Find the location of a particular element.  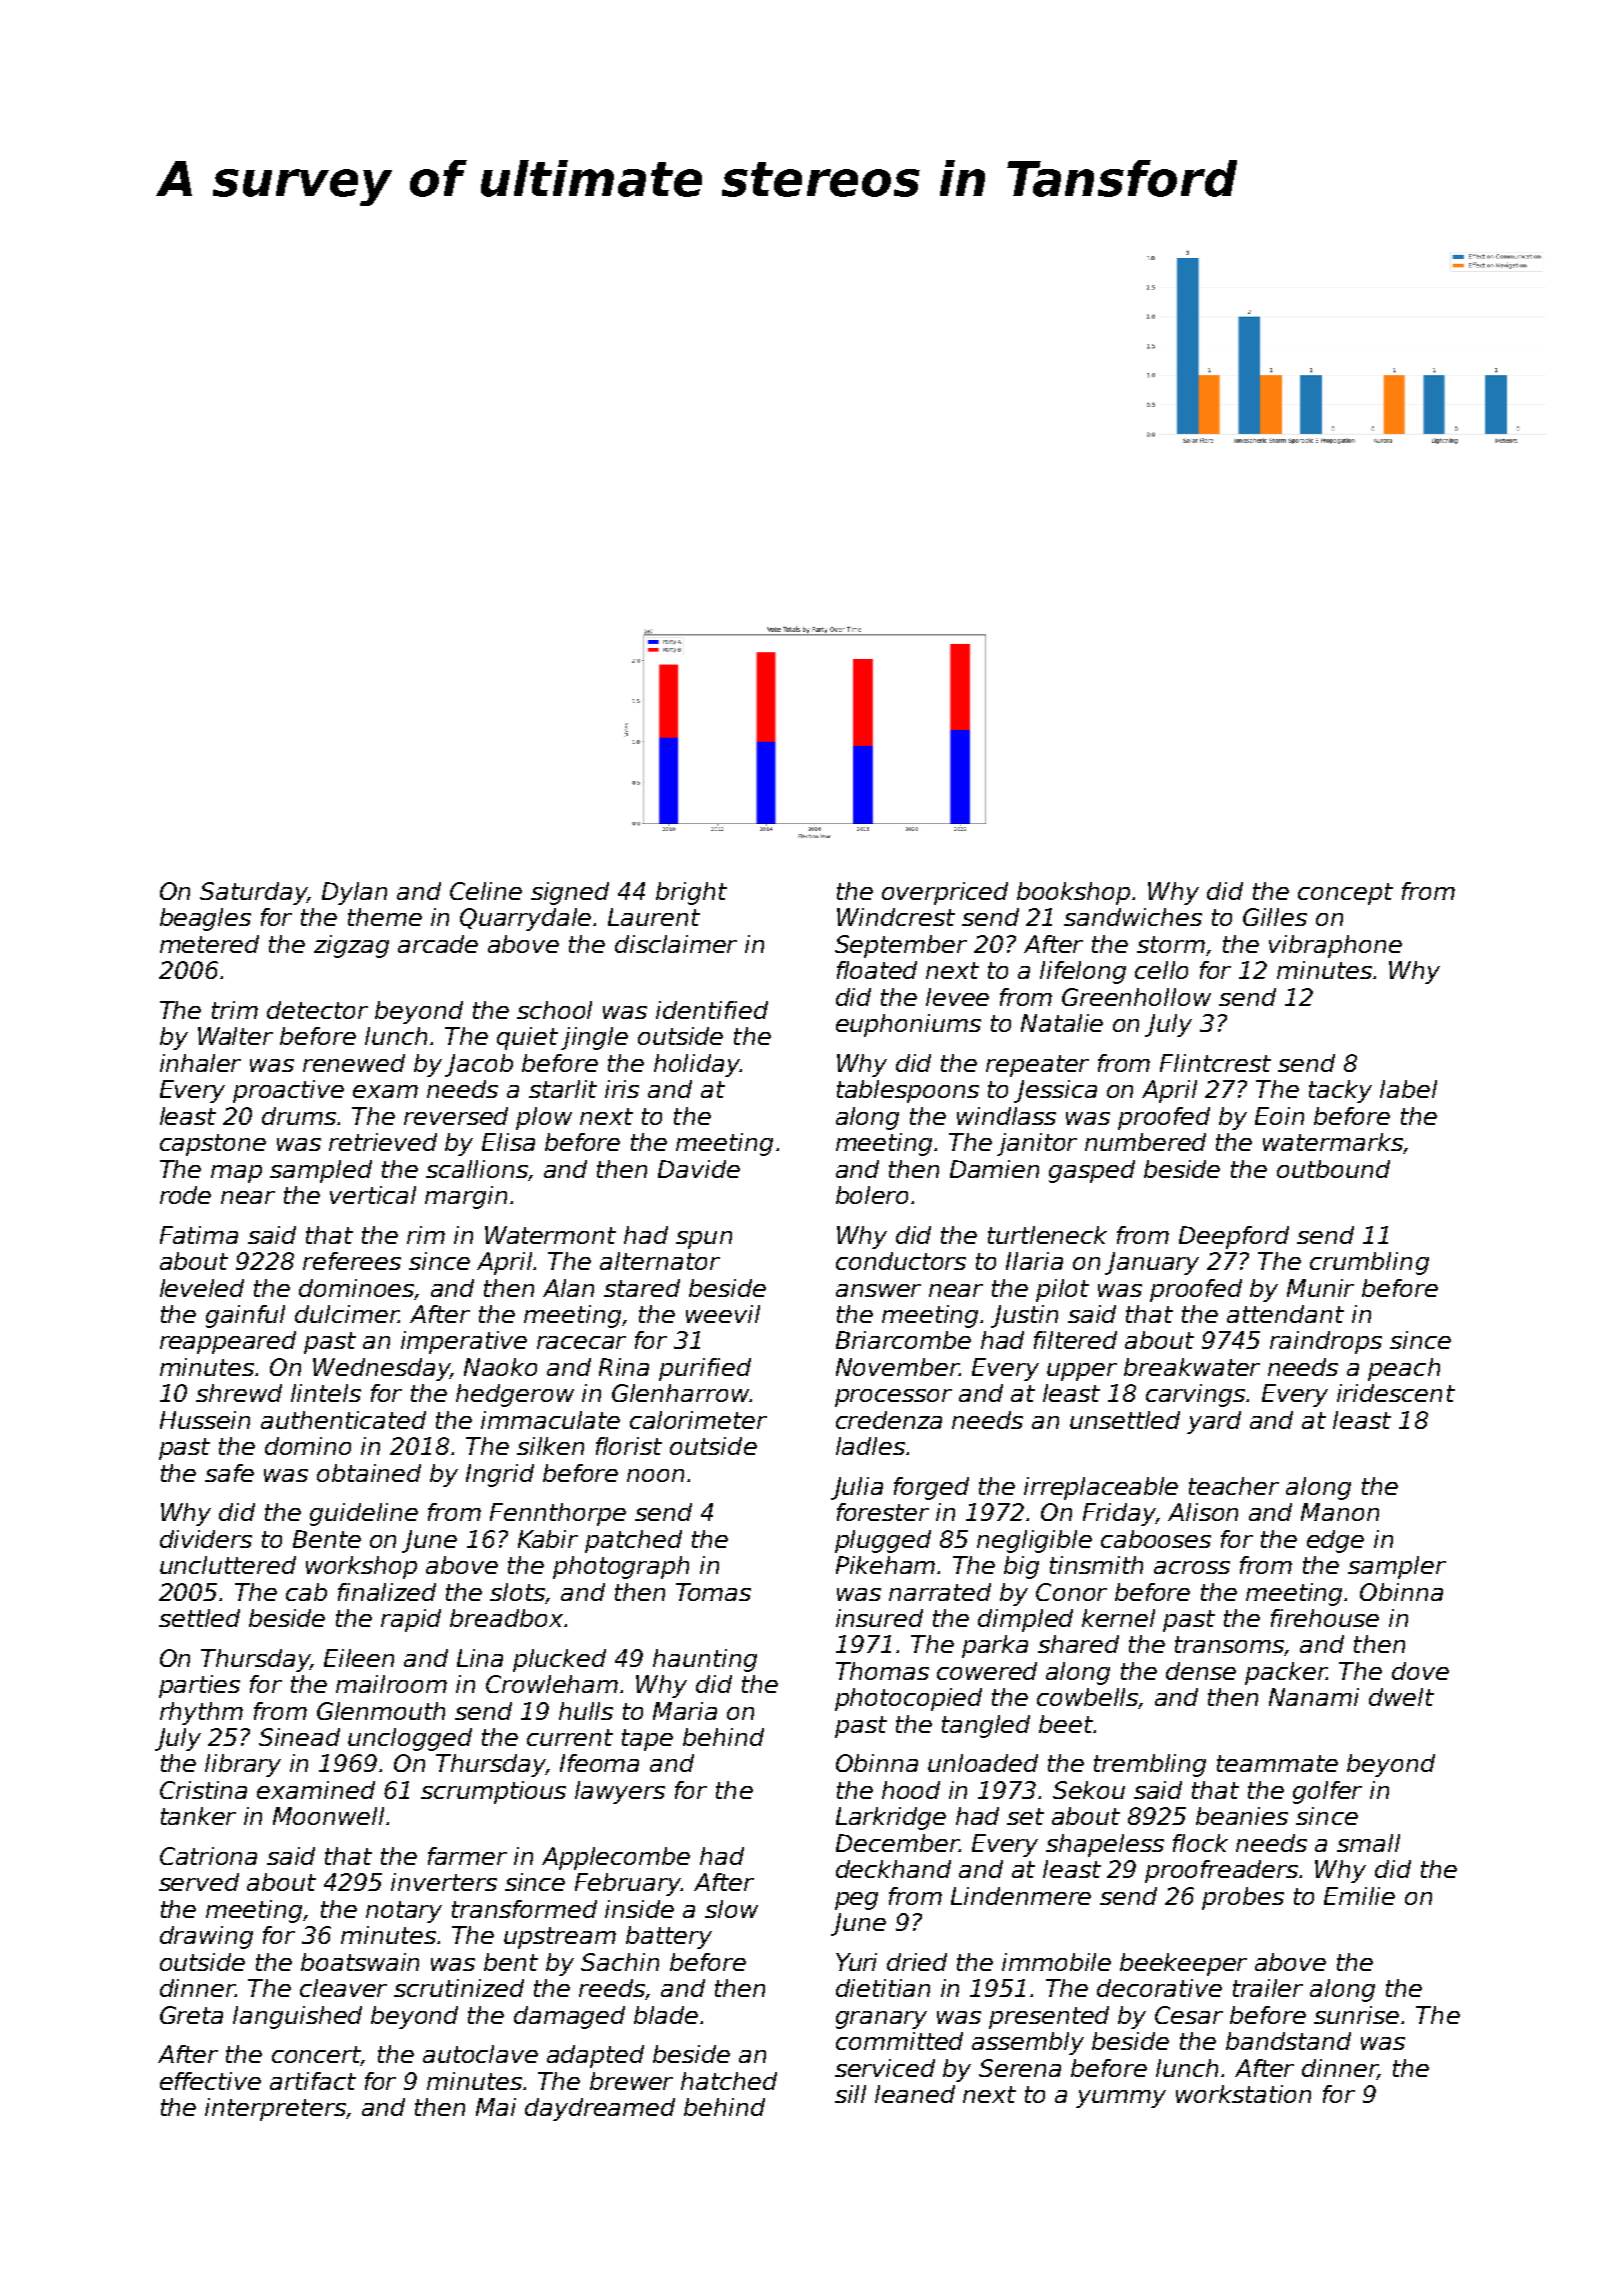

metered is located at coordinates (209, 944).
